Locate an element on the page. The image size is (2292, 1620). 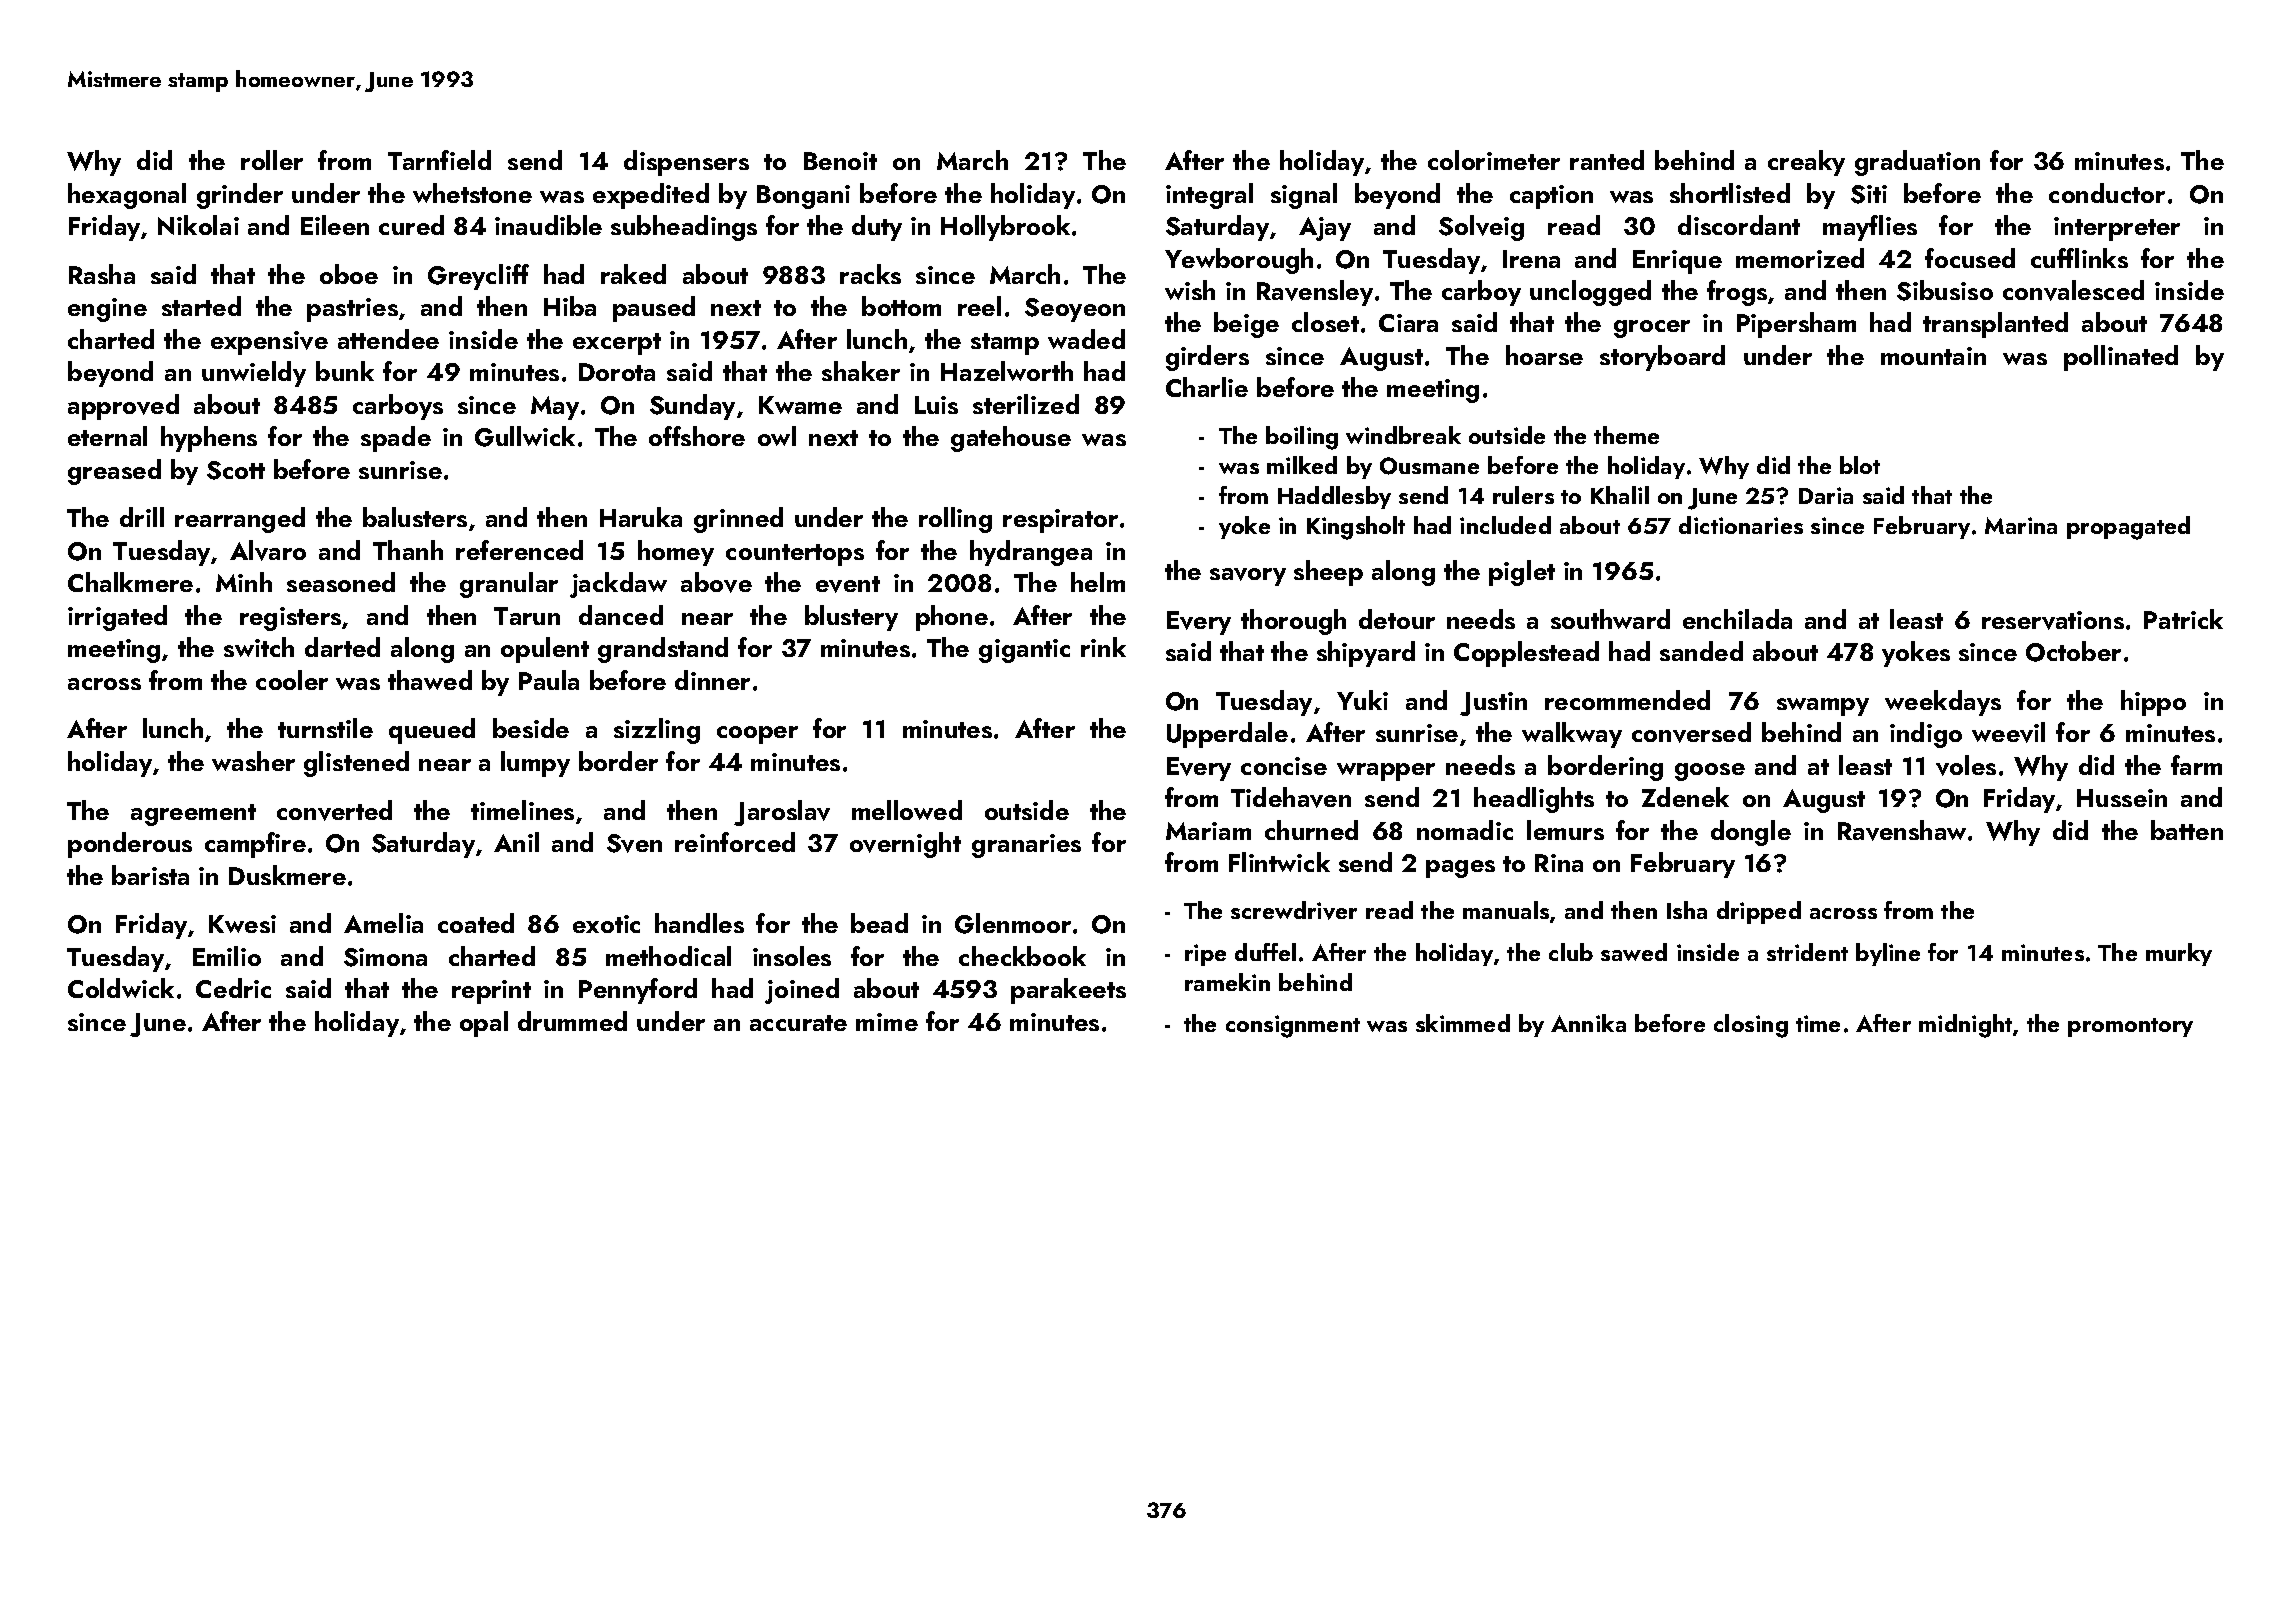
grinned is located at coordinates (738, 520).
